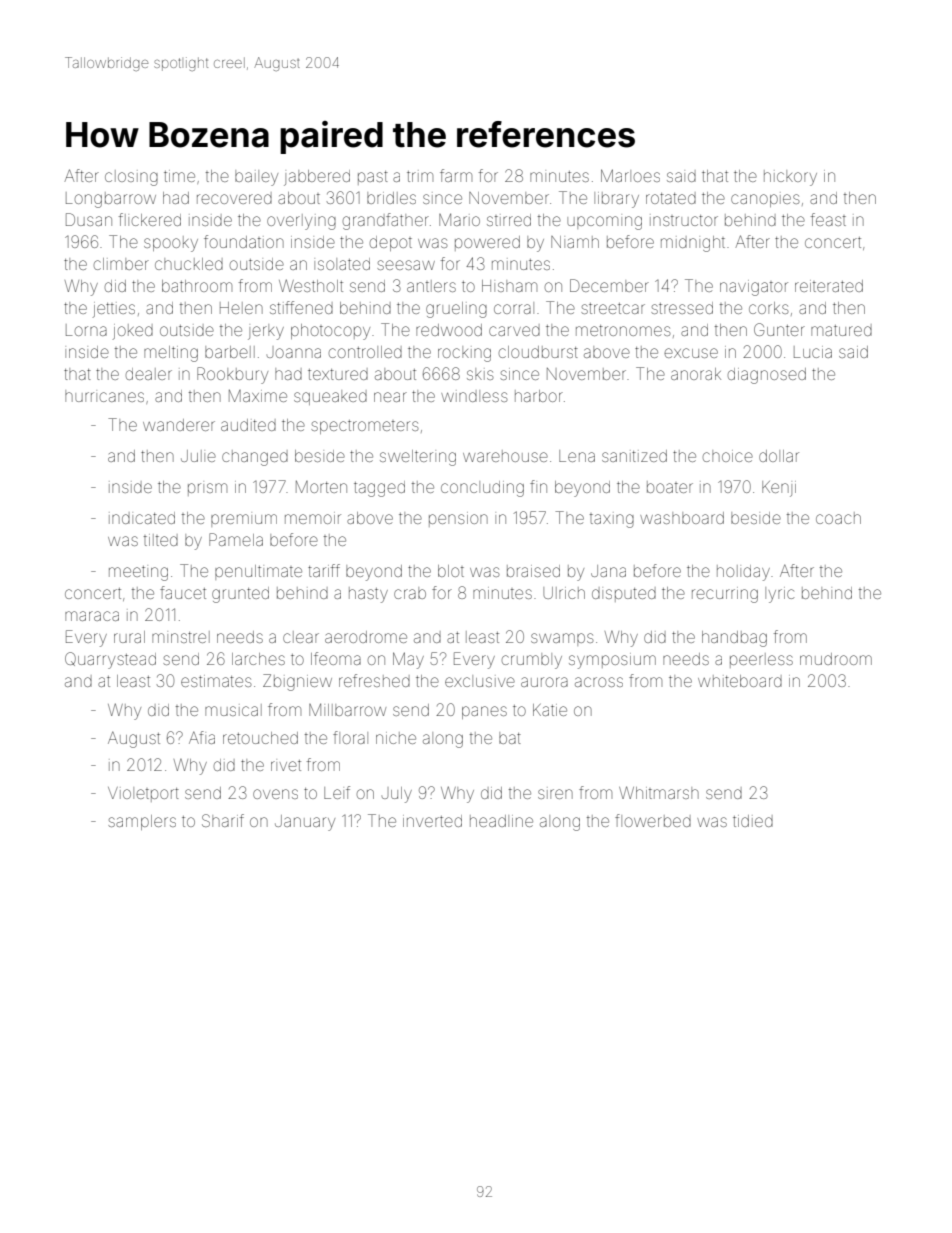  I want to click on Kenji, so click(779, 489).
